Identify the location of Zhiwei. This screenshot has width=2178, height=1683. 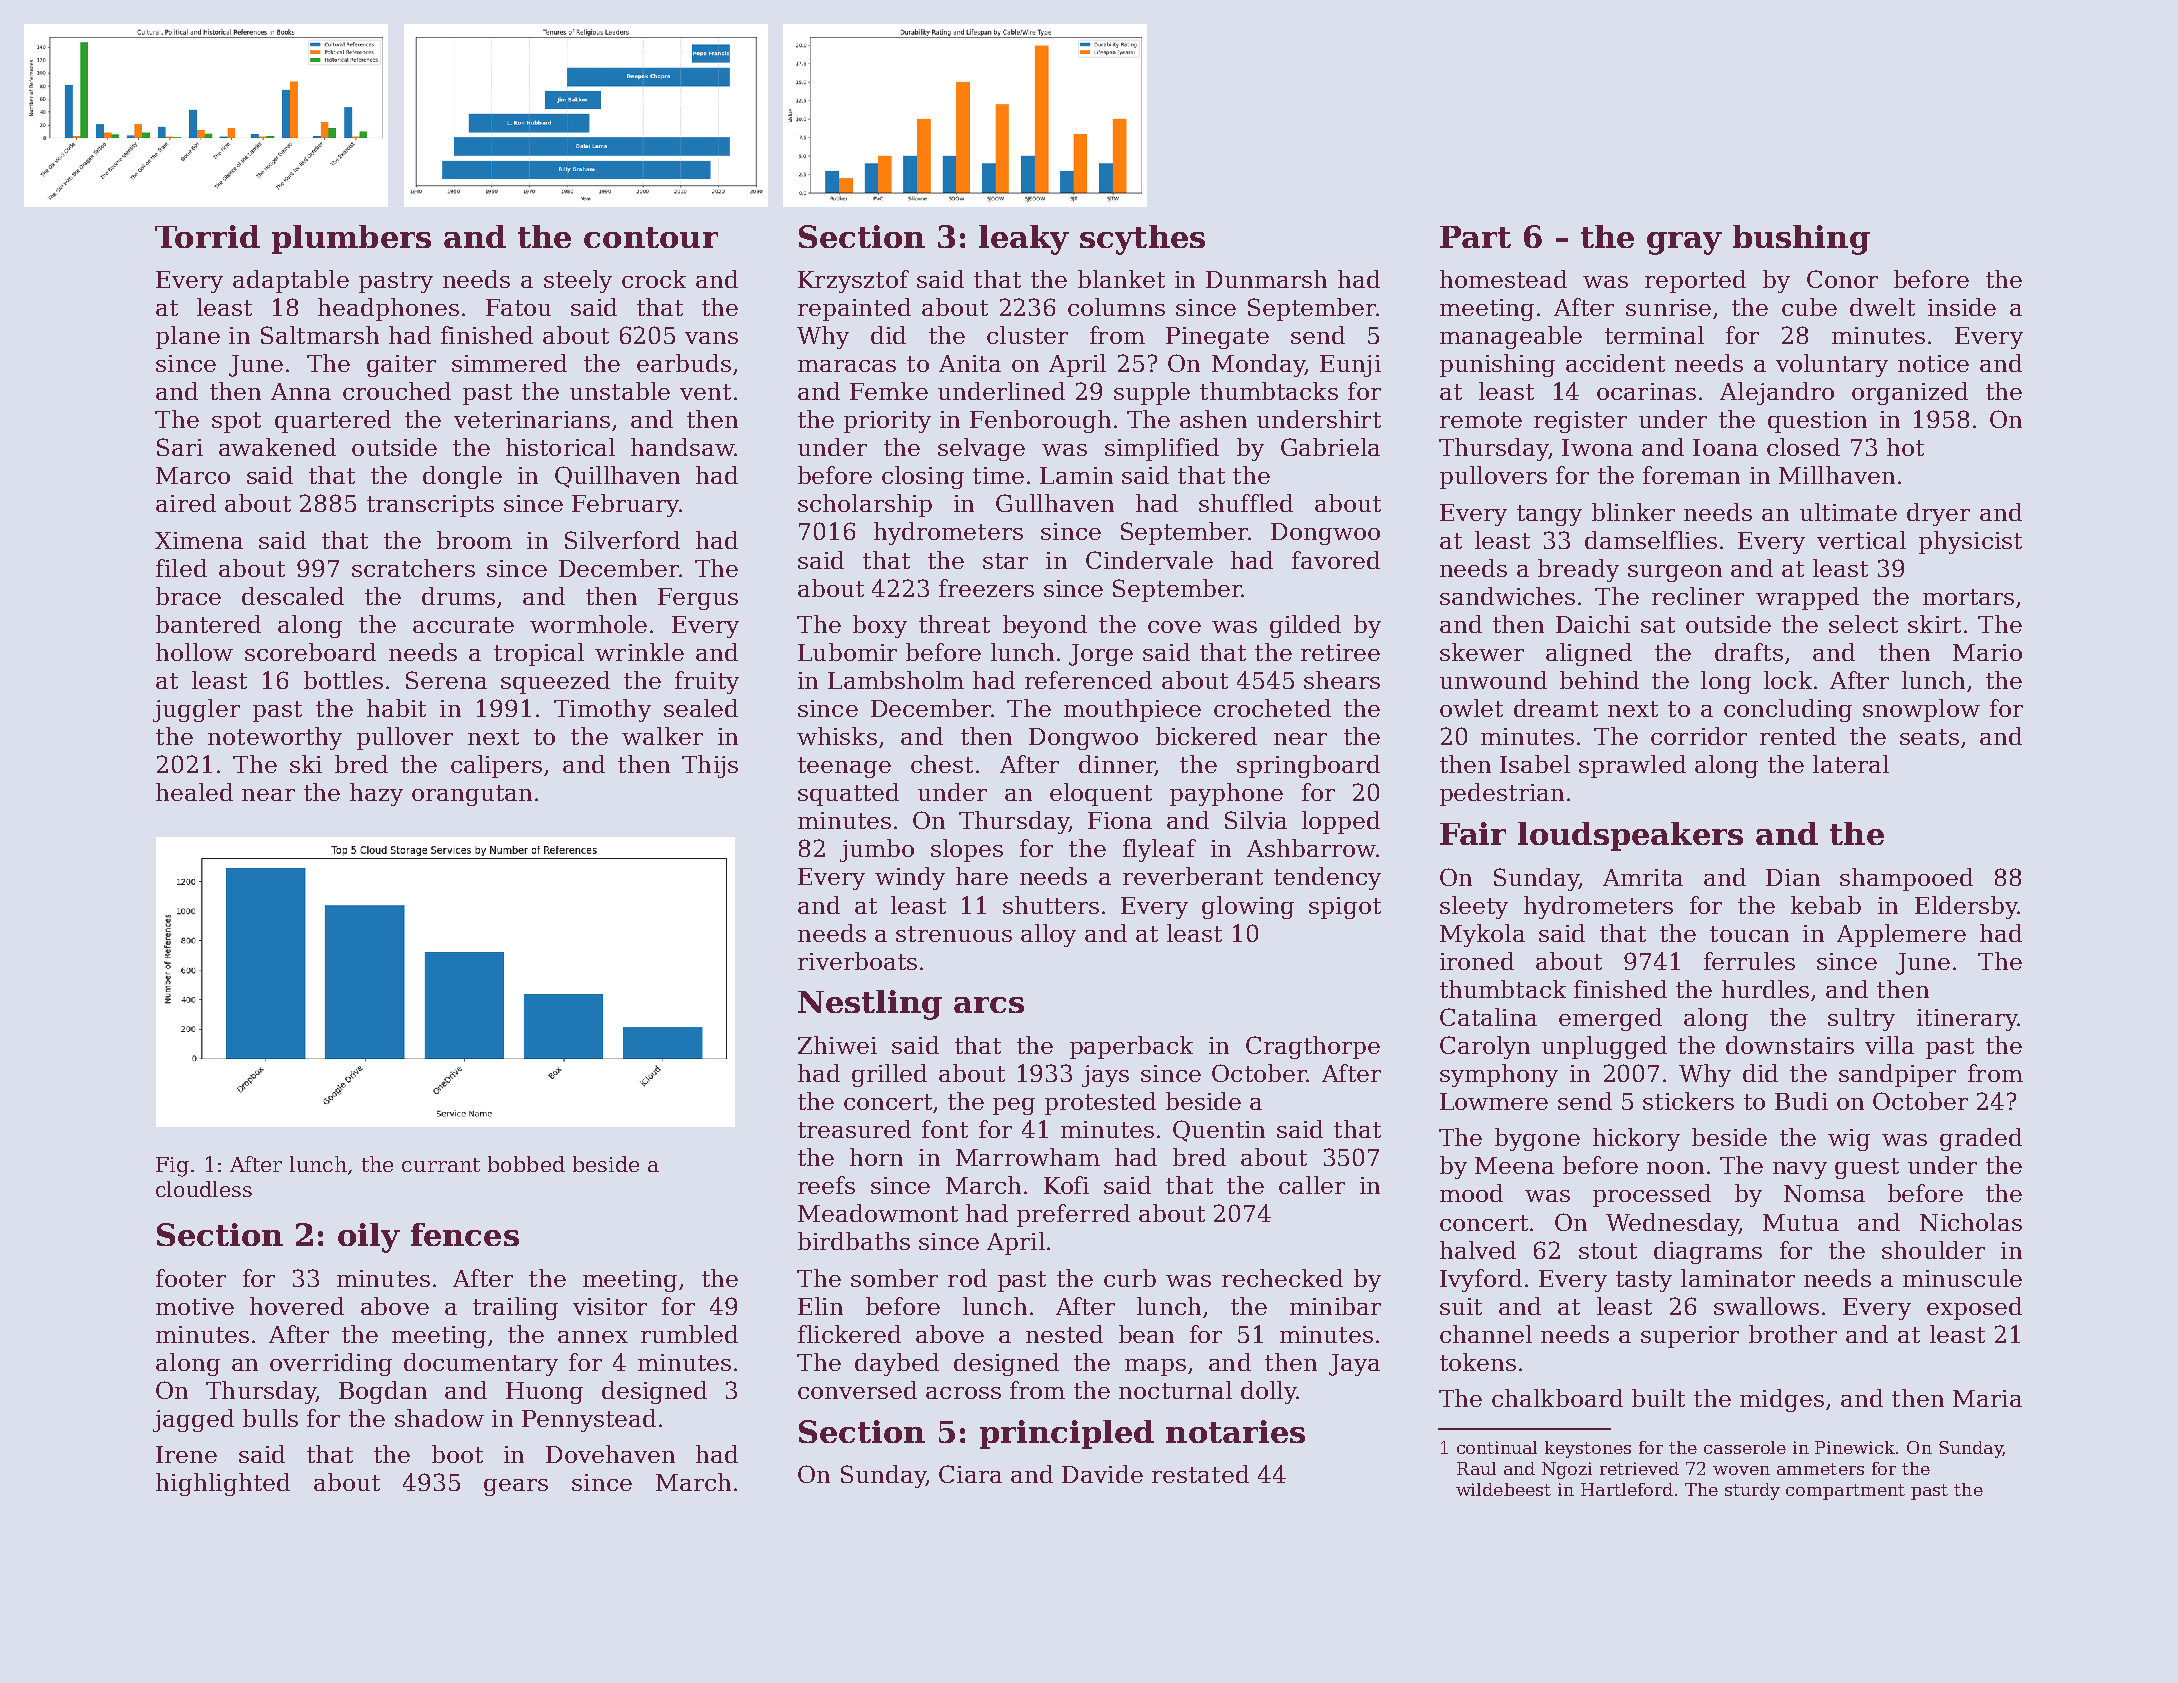
(837, 1045).
